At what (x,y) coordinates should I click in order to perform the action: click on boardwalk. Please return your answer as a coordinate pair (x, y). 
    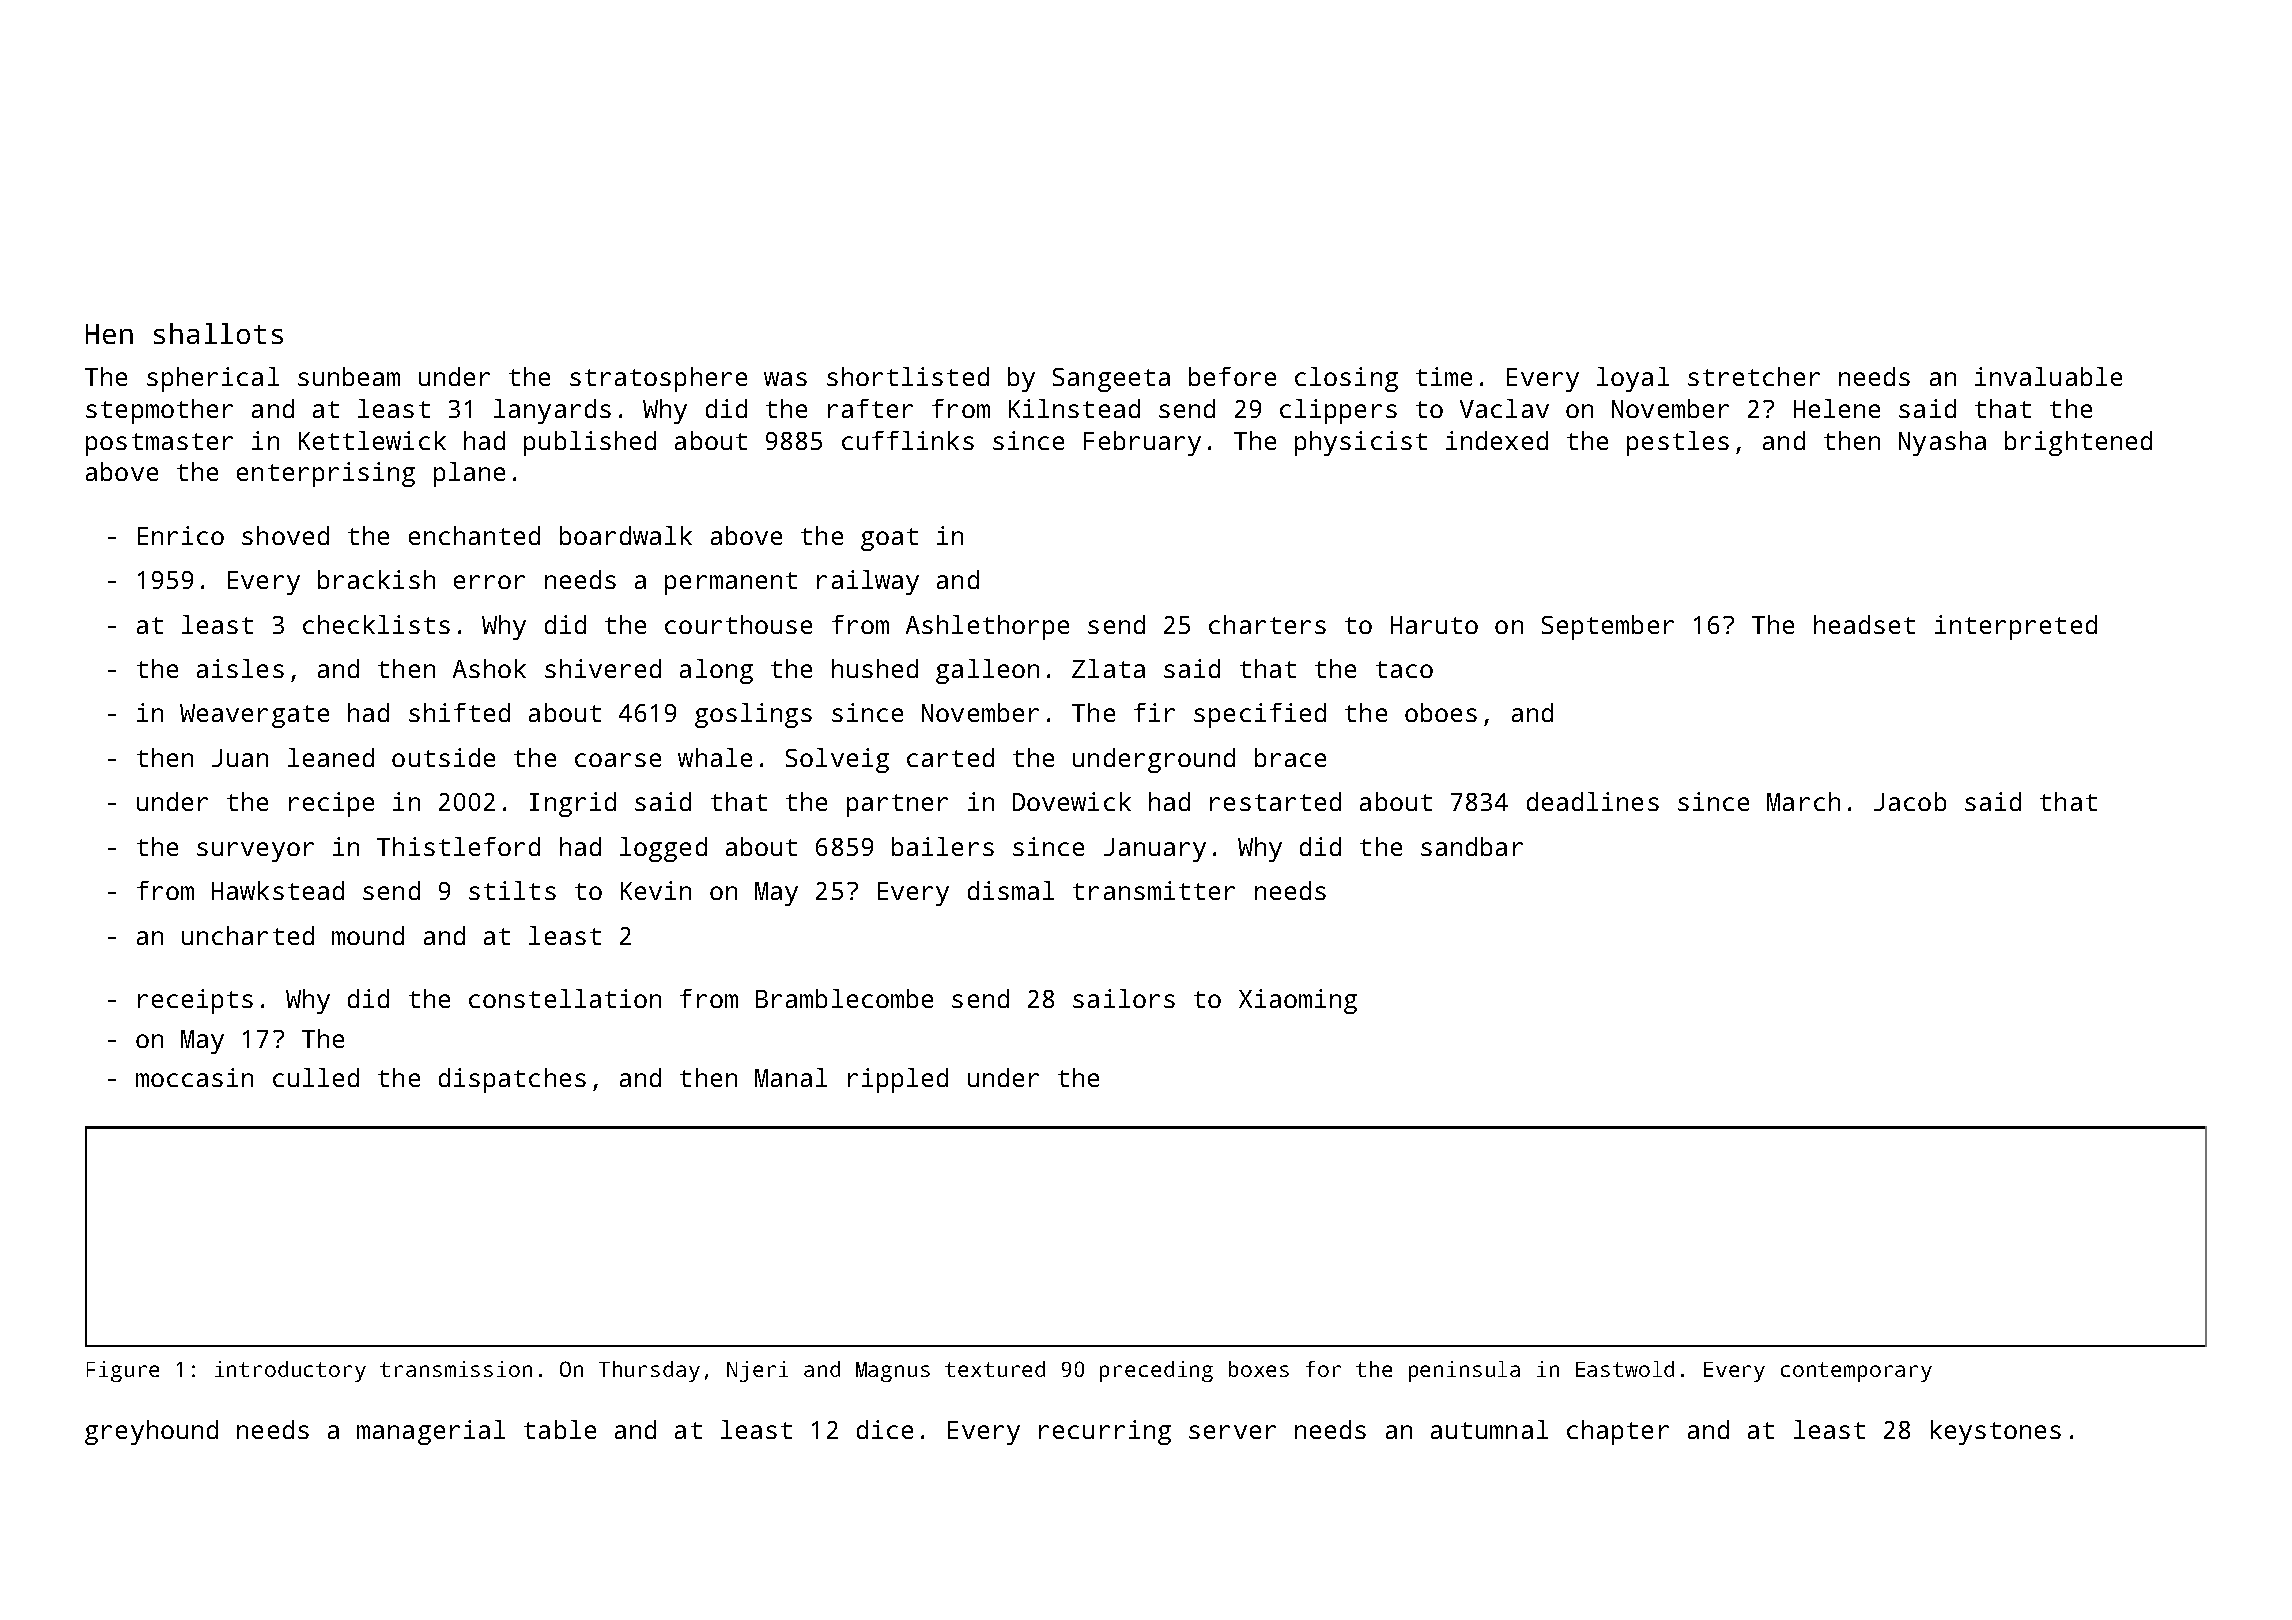
    Looking at the image, I should click on (626, 535).
